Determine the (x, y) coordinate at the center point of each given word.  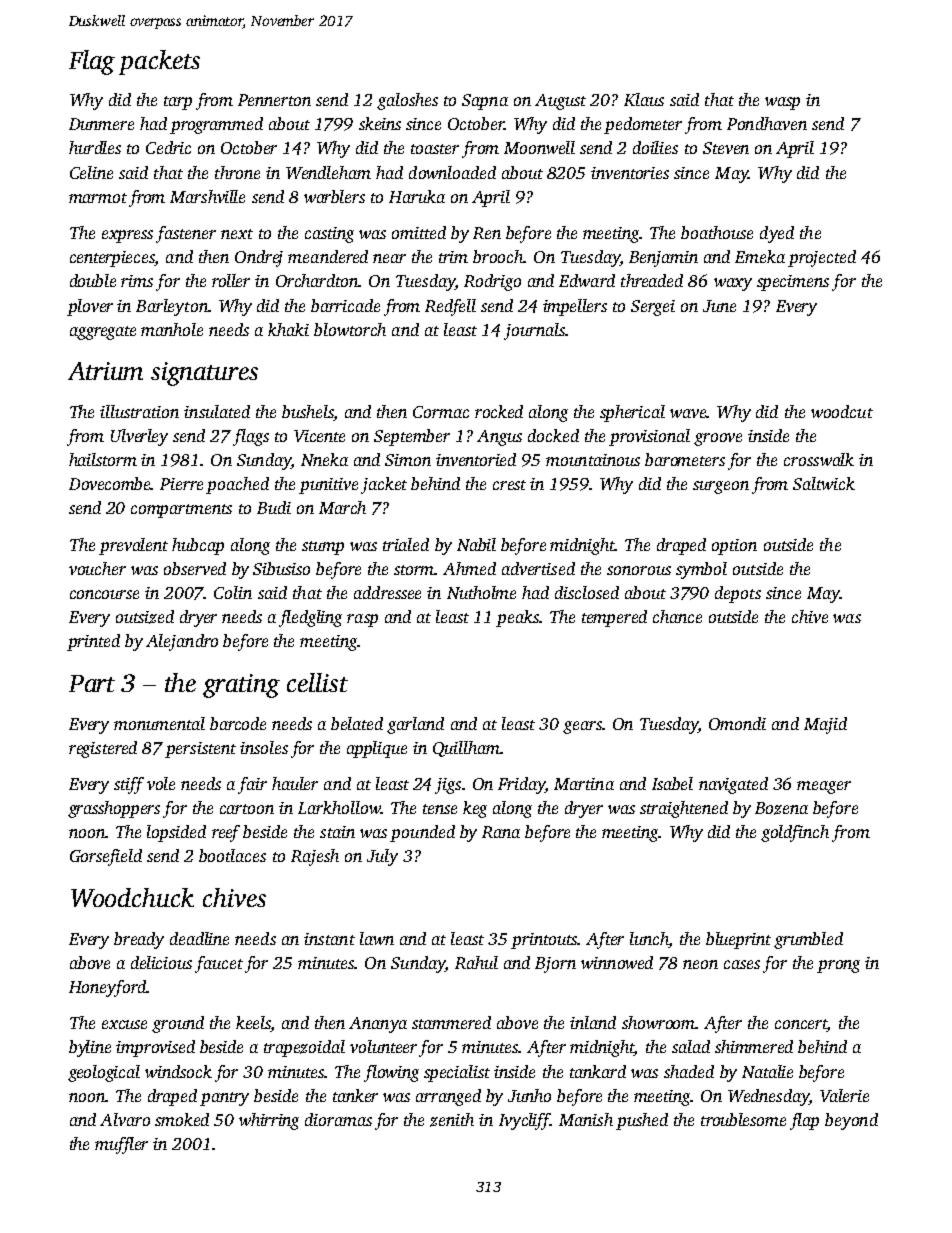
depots (738, 594)
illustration (139, 411)
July (382, 857)
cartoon (247, 809)
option (734, 547)
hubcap (198, 546)
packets (159, 62)
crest (509, 485)
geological (104, 1073)
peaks (517, 618)
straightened (684, 809)
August (560, 102)
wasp (782, 103)
